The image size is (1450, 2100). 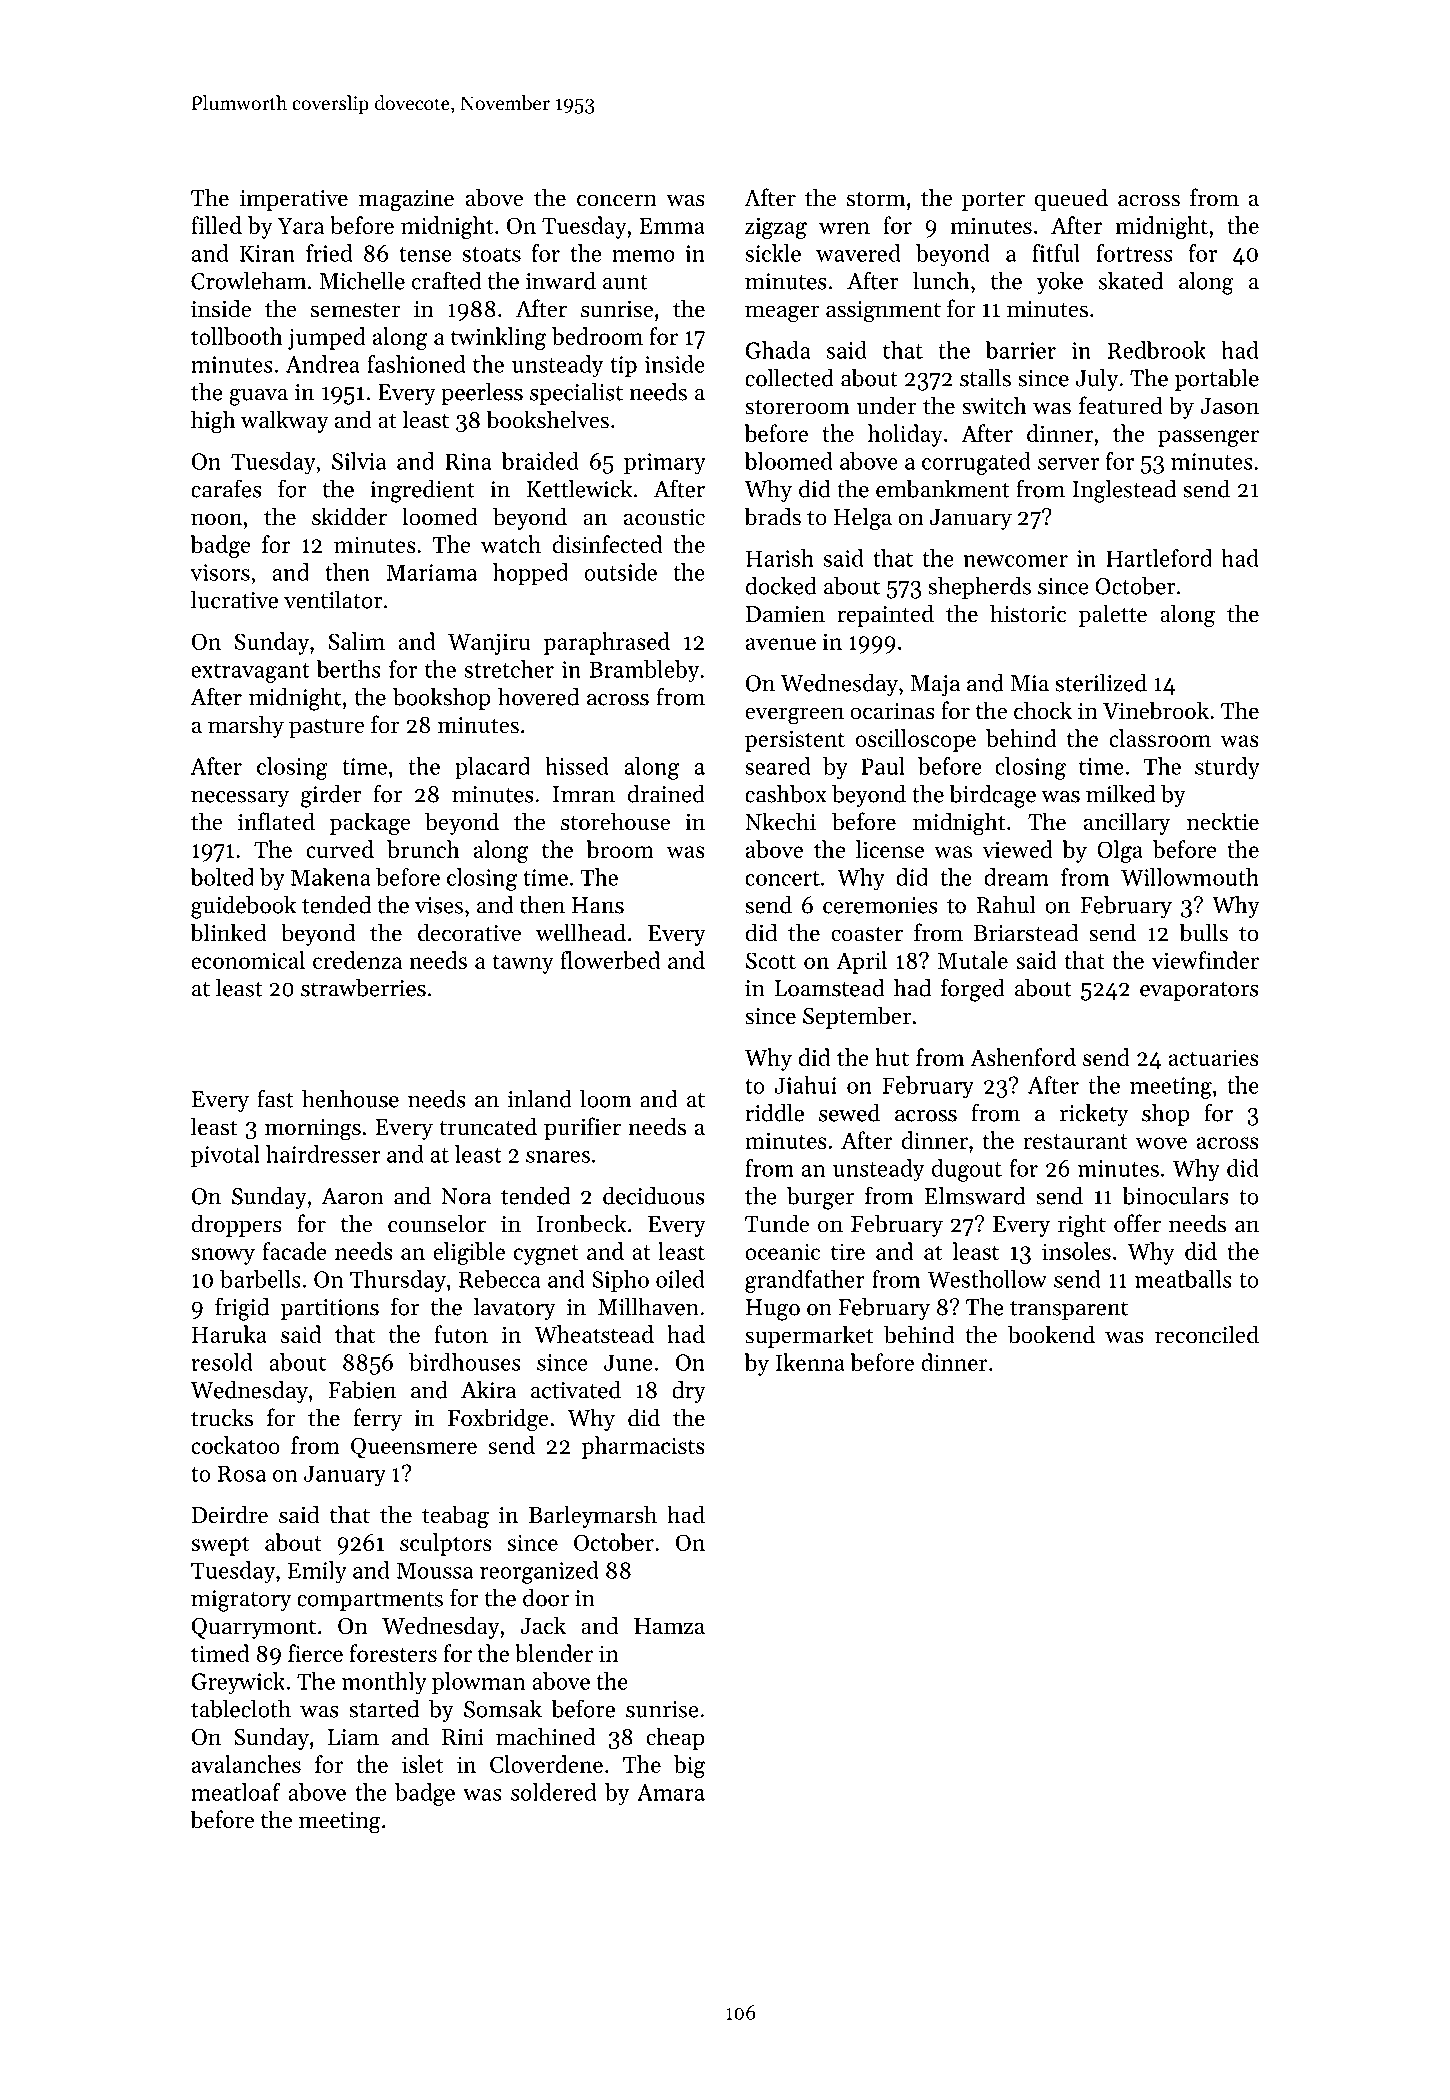 What do you see at coordinates (772, 516) in the screenshot?
I see `brads` at bounding box center [772, 516].
